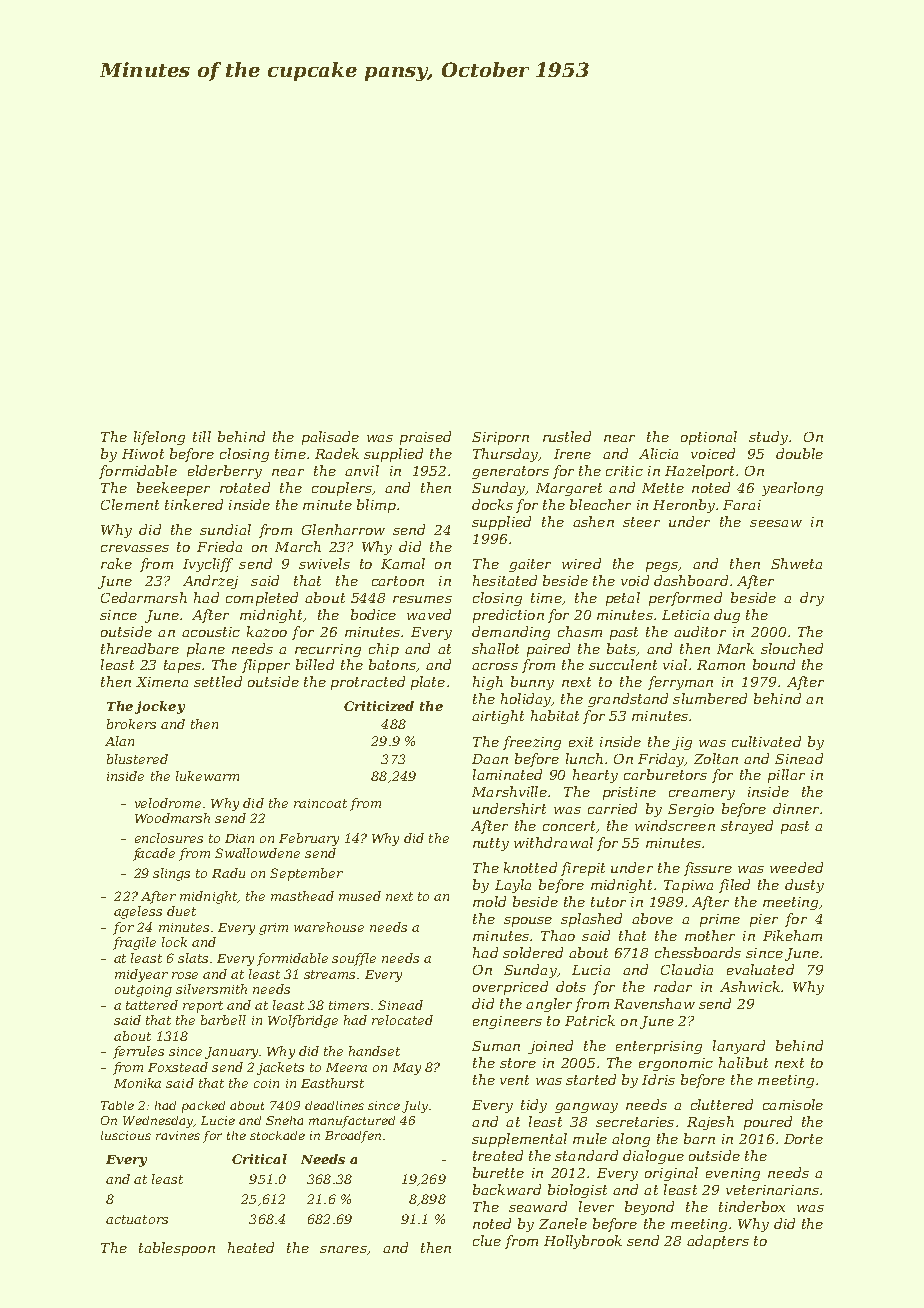 The width and height of the screenshot is (924, 1308). I want to click on pier, so click(764, 920).
